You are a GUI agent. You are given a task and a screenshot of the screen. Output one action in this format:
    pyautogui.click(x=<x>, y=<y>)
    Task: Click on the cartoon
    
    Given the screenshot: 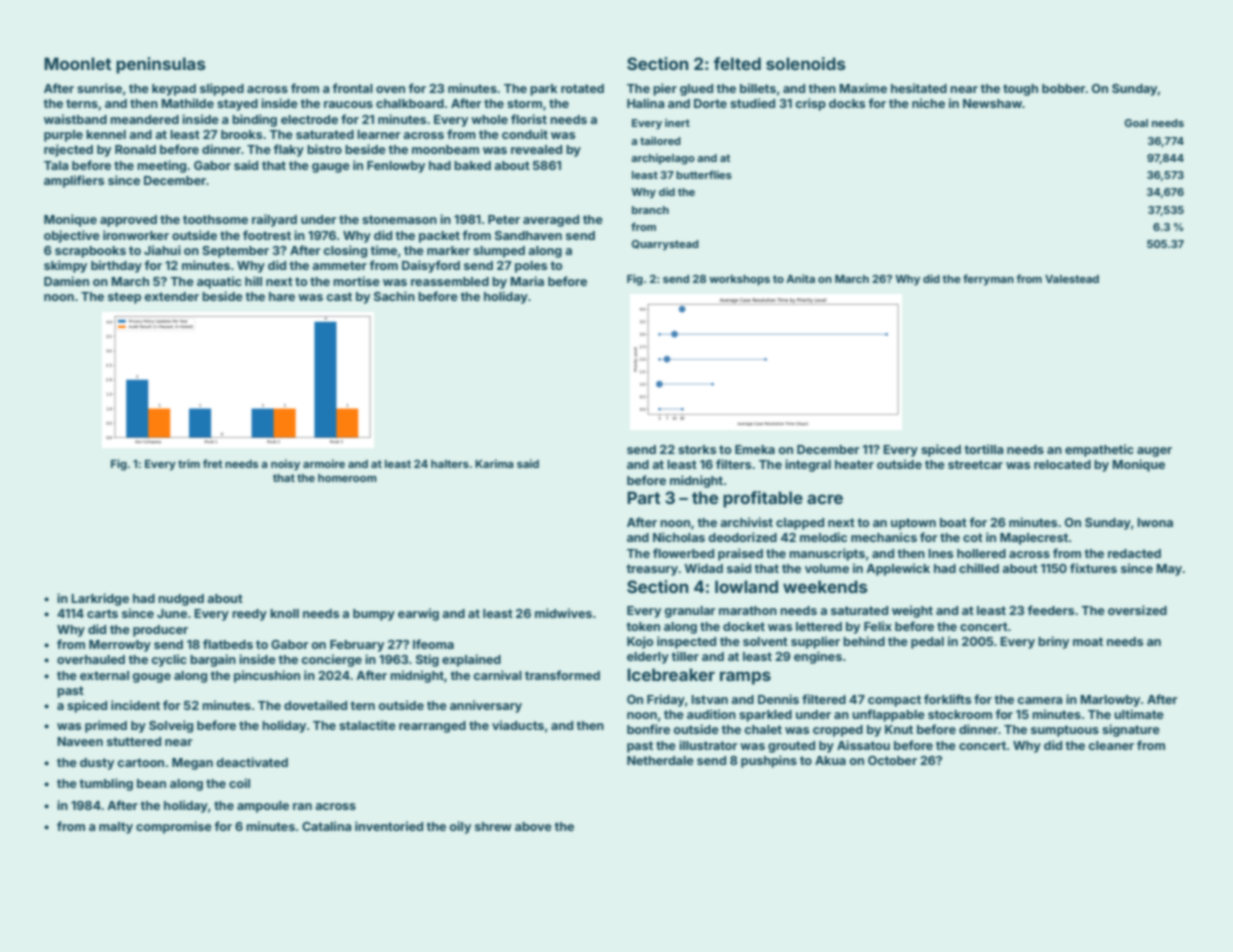 What is the action you would take?
    pyautogui.click(x=140, y=762)
